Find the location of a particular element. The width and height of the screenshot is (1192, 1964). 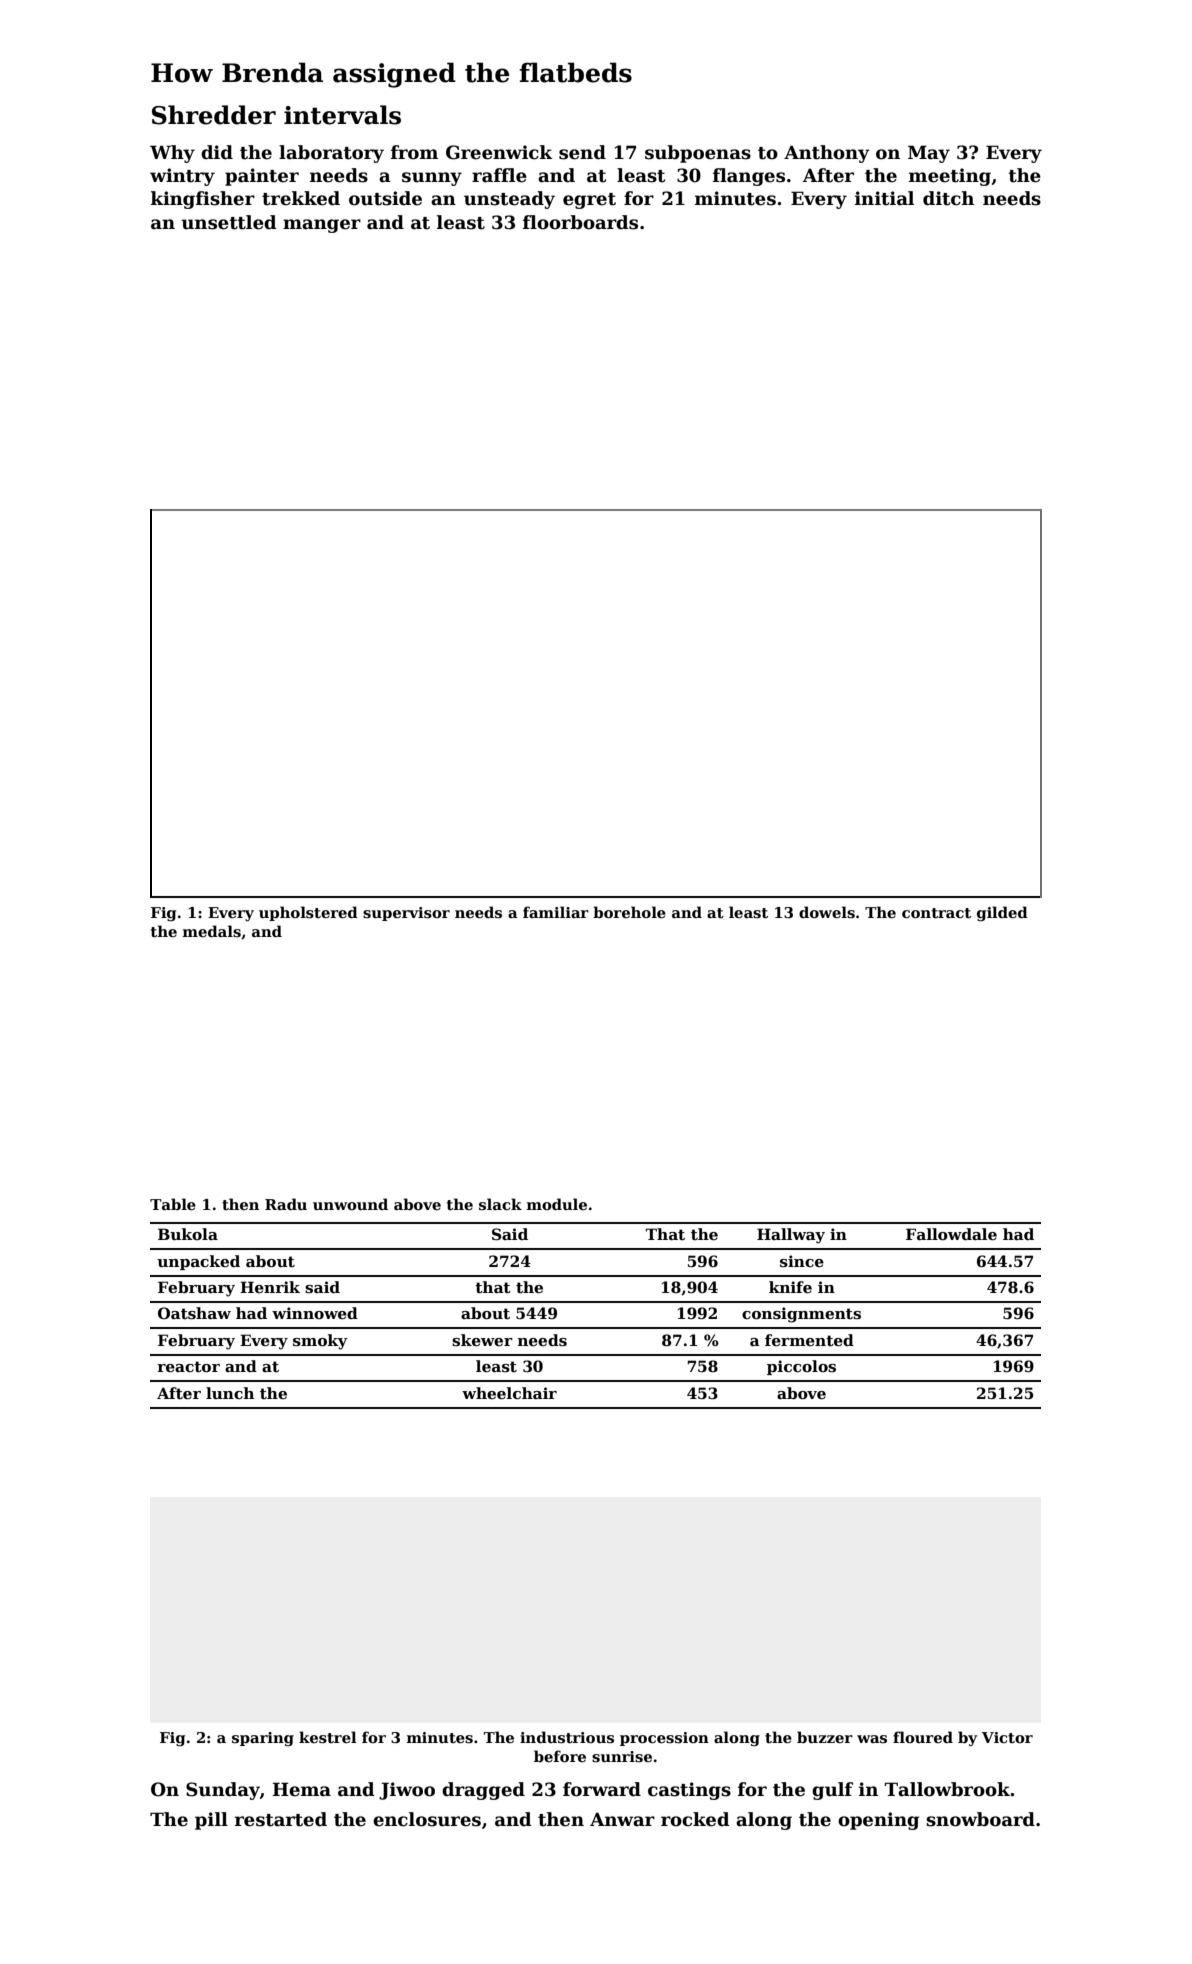

wintry is located at coordinates (182, 177).
